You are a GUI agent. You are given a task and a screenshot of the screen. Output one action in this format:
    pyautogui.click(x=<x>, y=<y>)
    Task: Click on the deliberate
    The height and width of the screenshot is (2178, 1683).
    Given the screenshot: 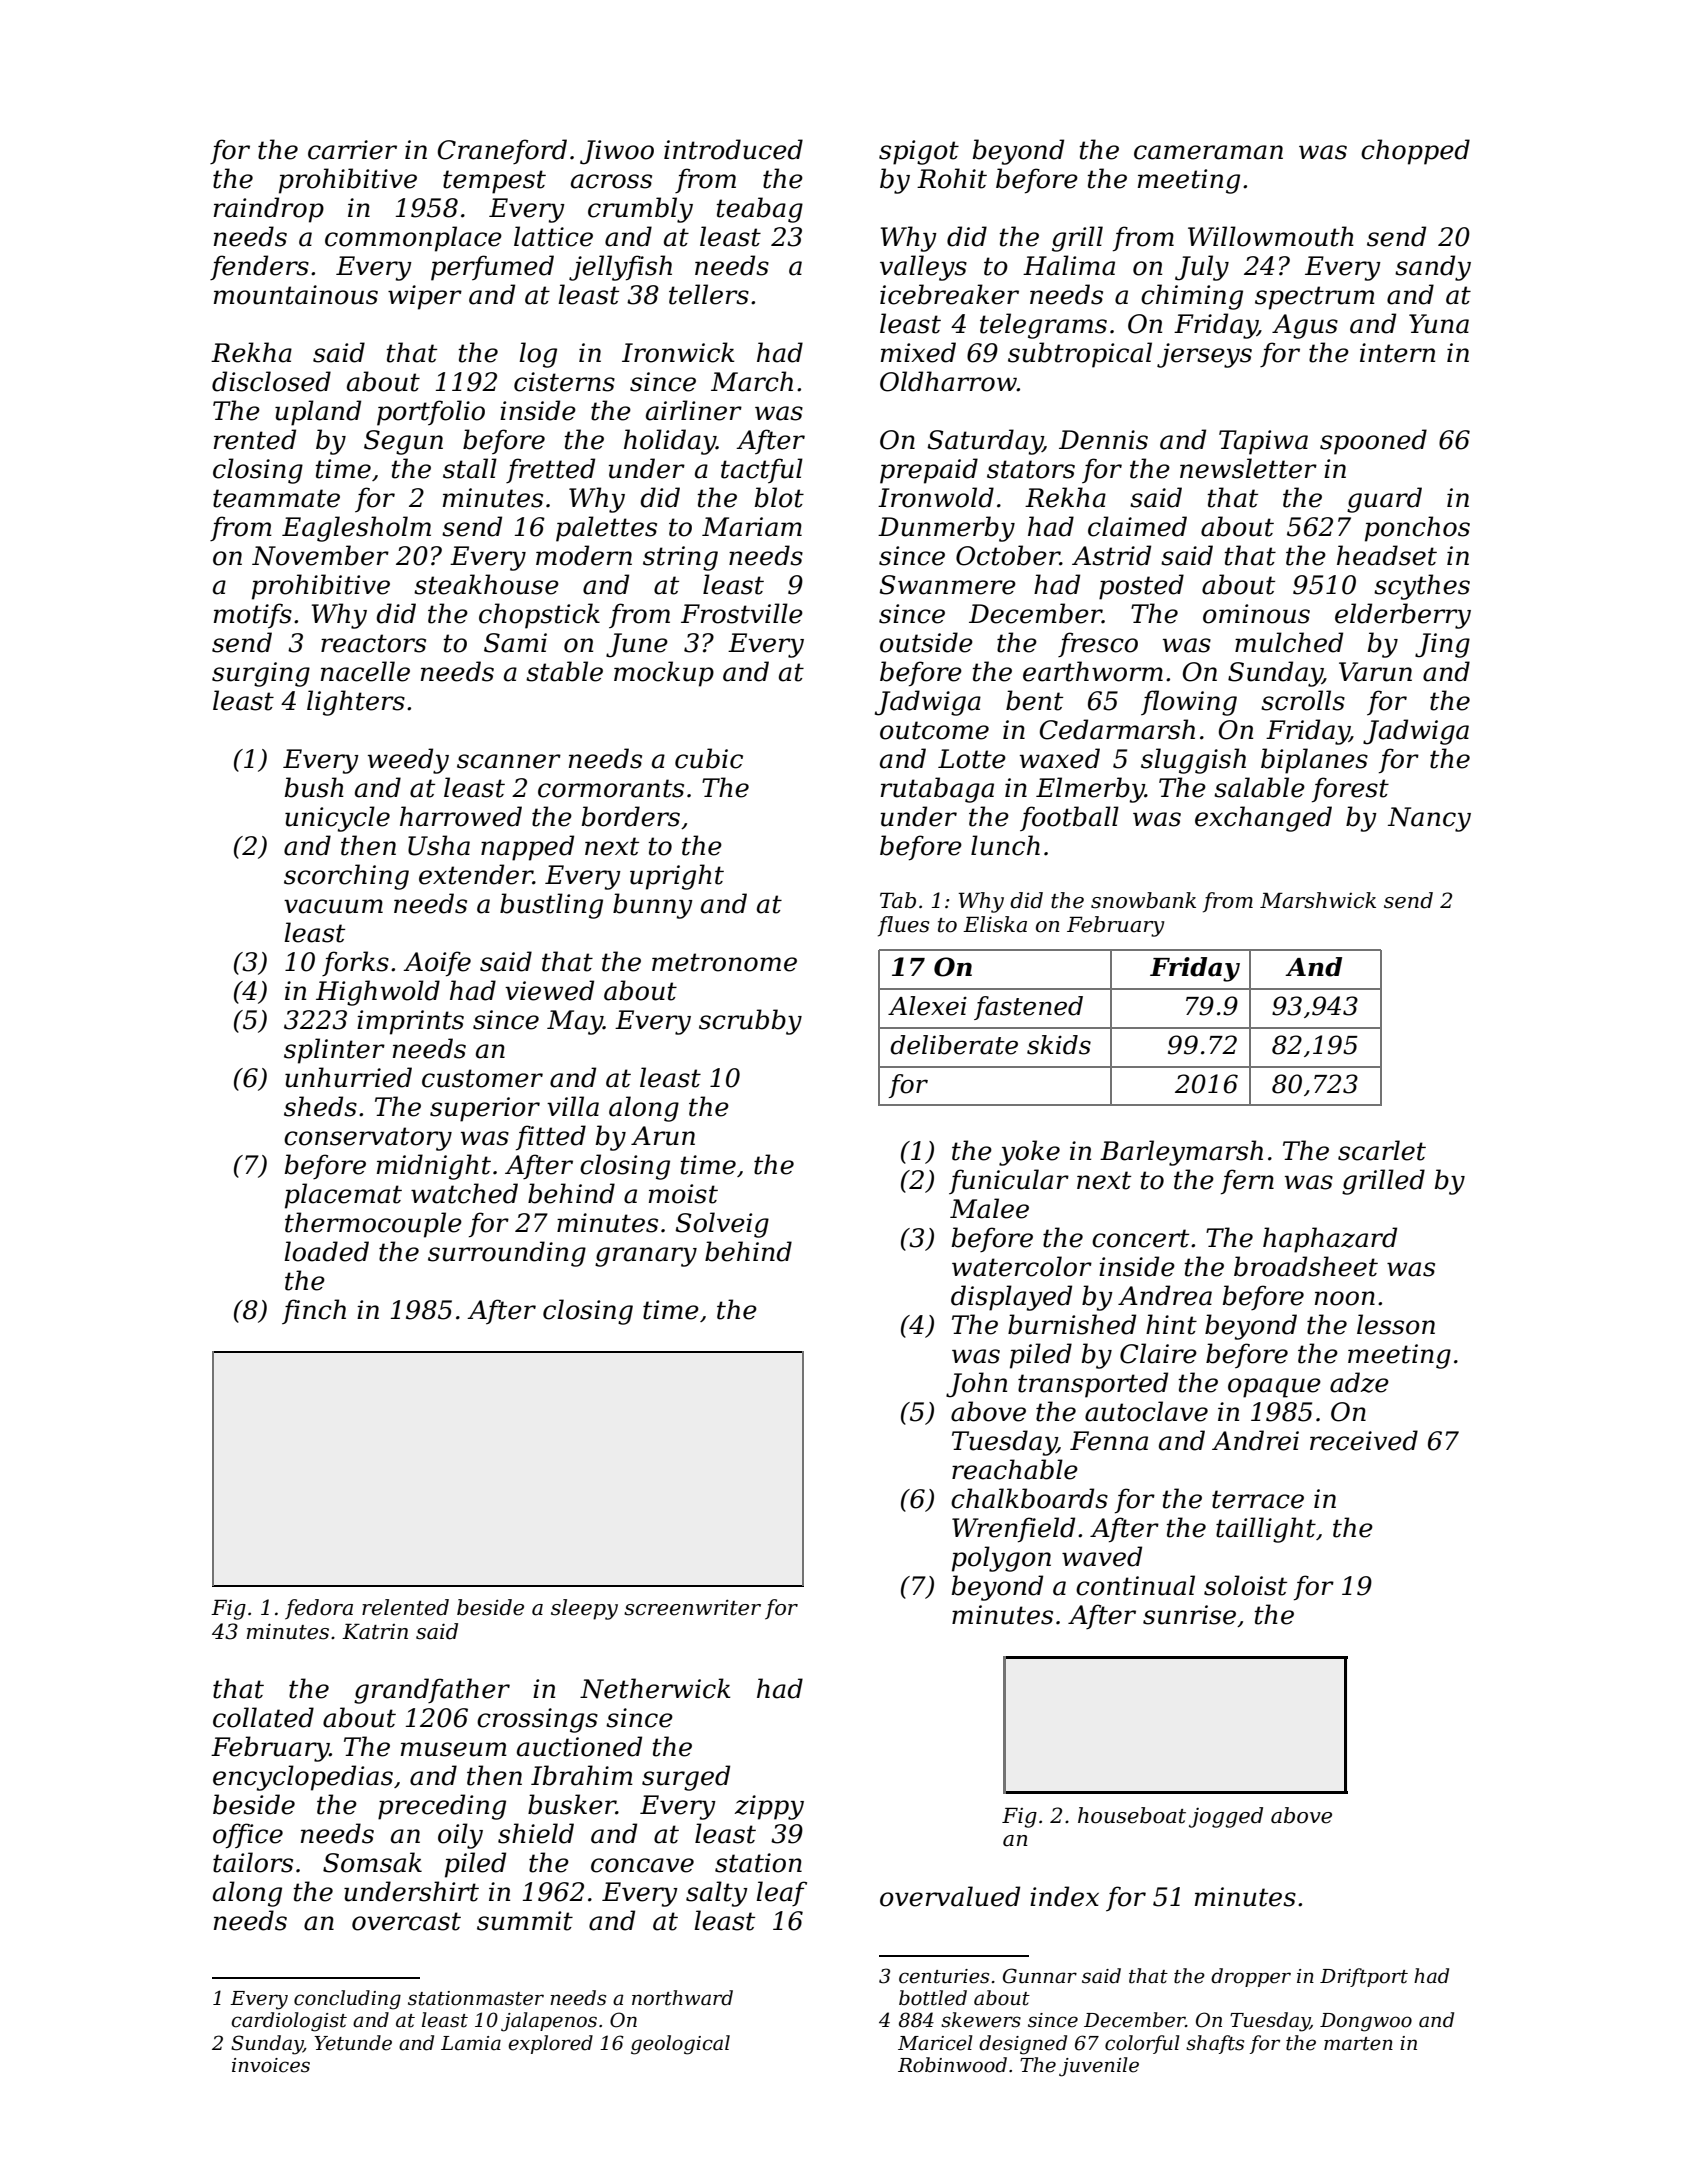 What is the action you would take?
    pyautogui.click(x=954, y=1045)
